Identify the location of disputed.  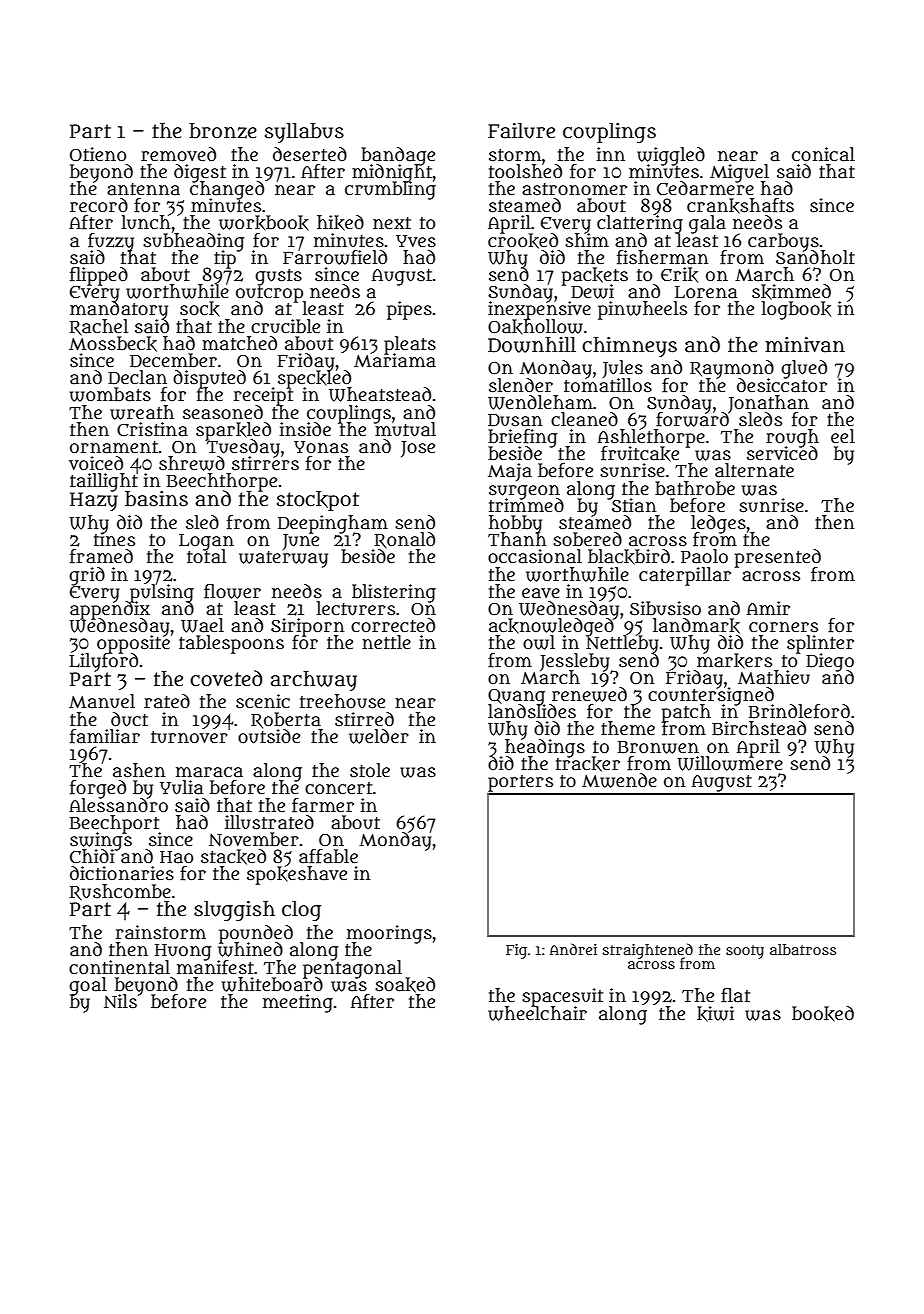
(209, 379).
